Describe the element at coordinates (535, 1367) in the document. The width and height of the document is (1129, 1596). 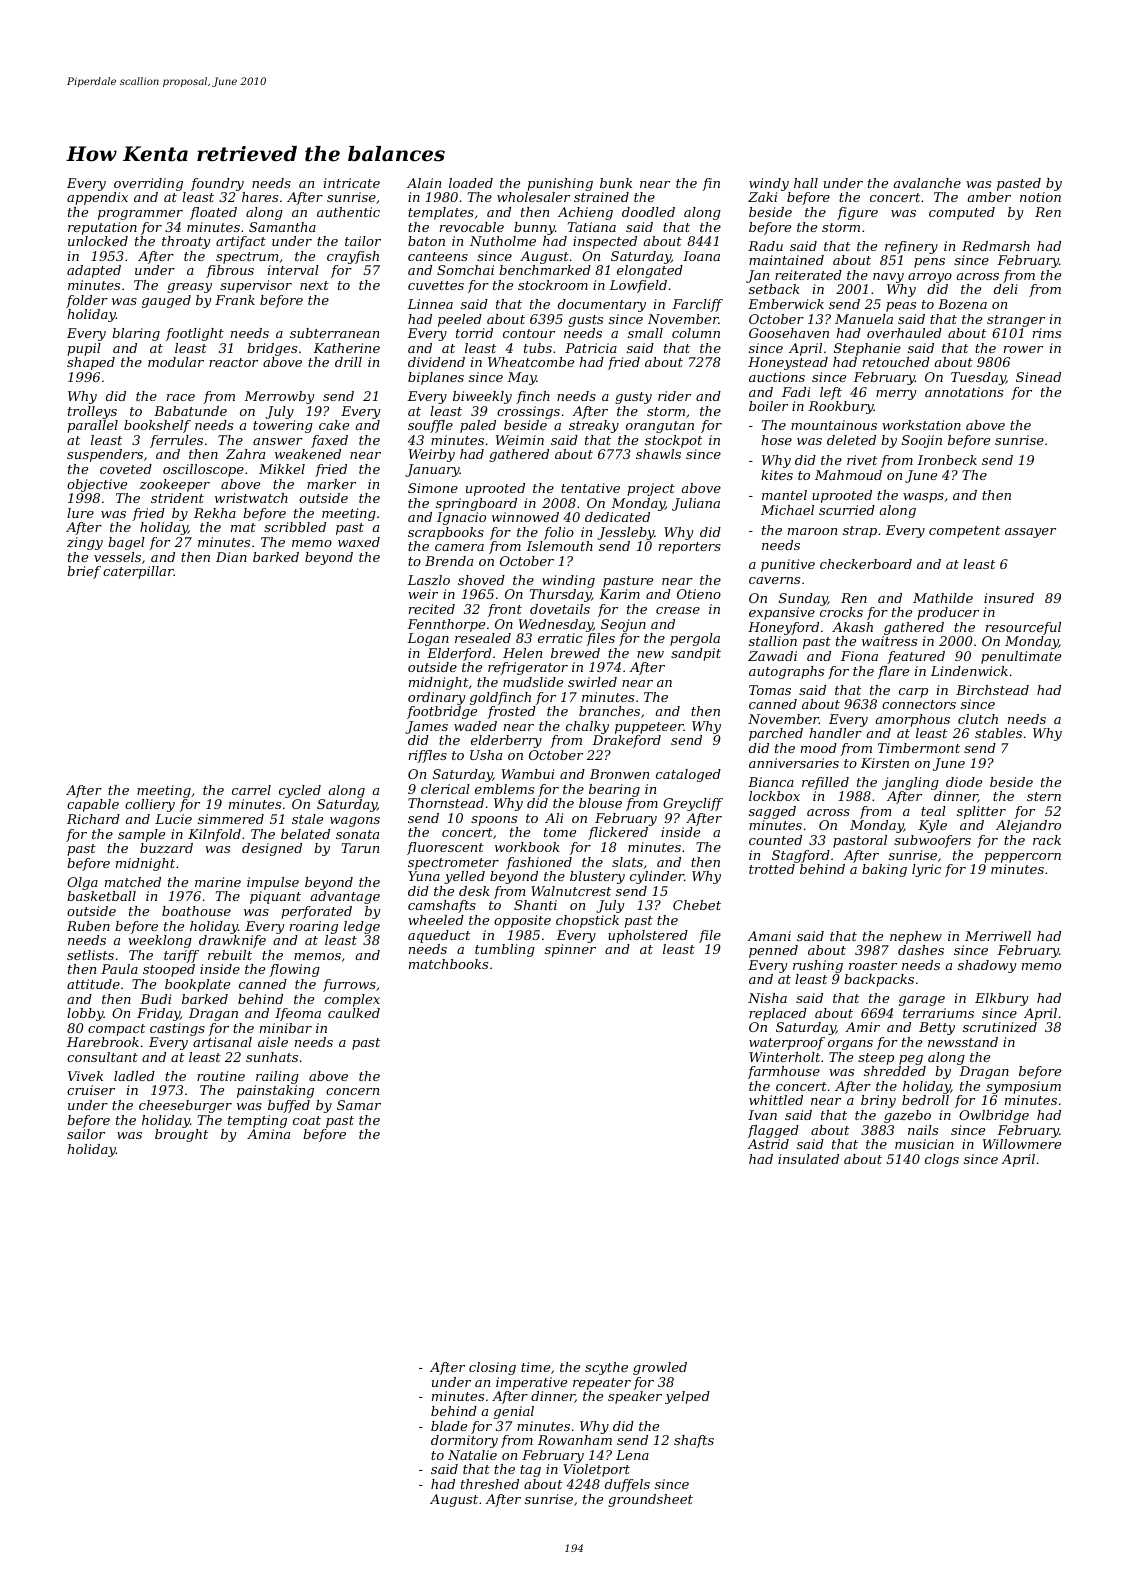
I see `time` at that location.
